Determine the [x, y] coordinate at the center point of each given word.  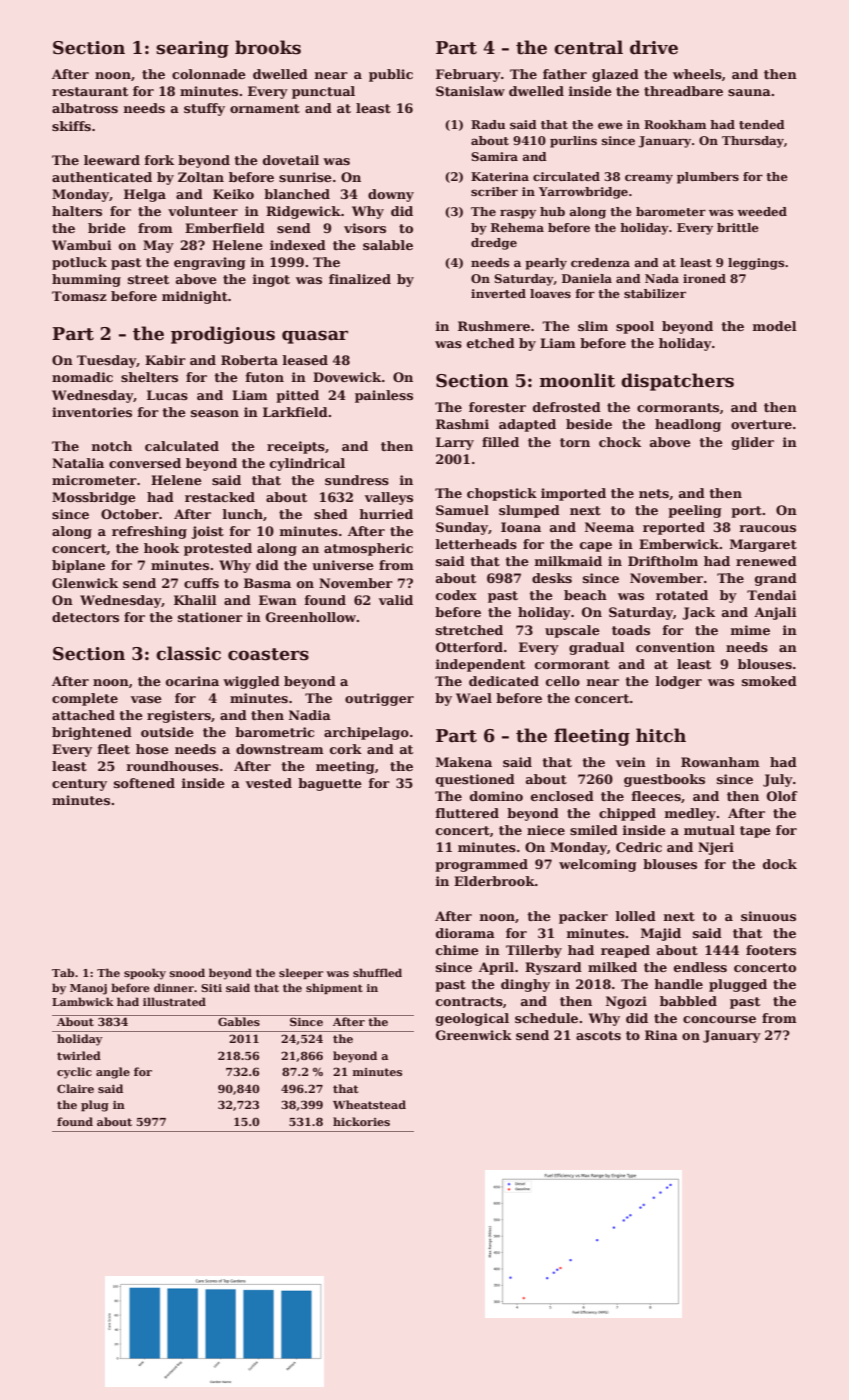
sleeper [301, 973]
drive [654, 47]
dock [780, 864]
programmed [481, 865]
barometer [671, 211]
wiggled [251, 682]
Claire [75, 1088]
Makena [464, 762]
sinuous [768, 916]
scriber [494, 191]
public [391, 75]
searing [192, 49]
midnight [195, 297]
